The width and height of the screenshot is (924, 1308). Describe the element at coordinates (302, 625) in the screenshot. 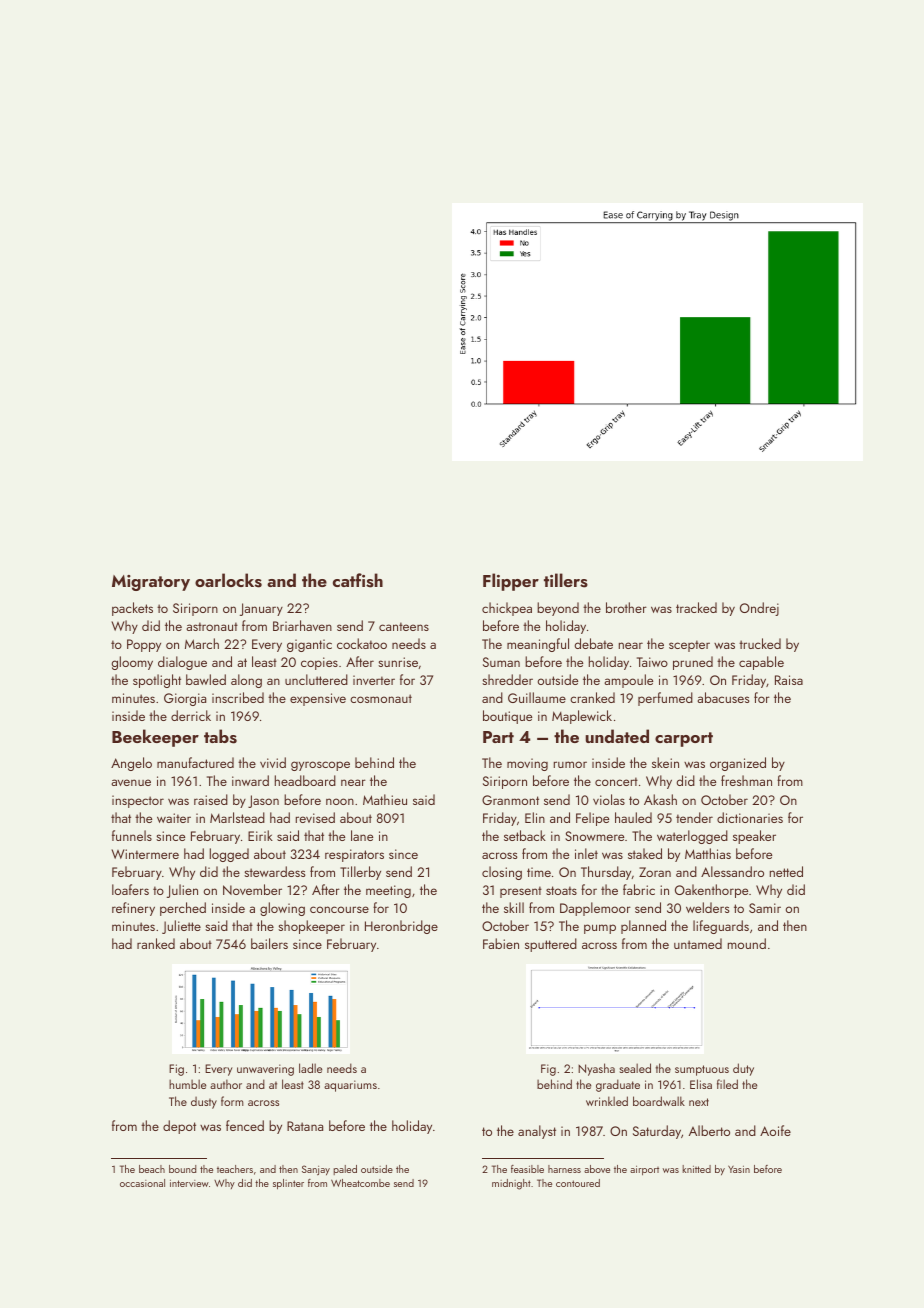

I see `Briarhaven` at that location.
